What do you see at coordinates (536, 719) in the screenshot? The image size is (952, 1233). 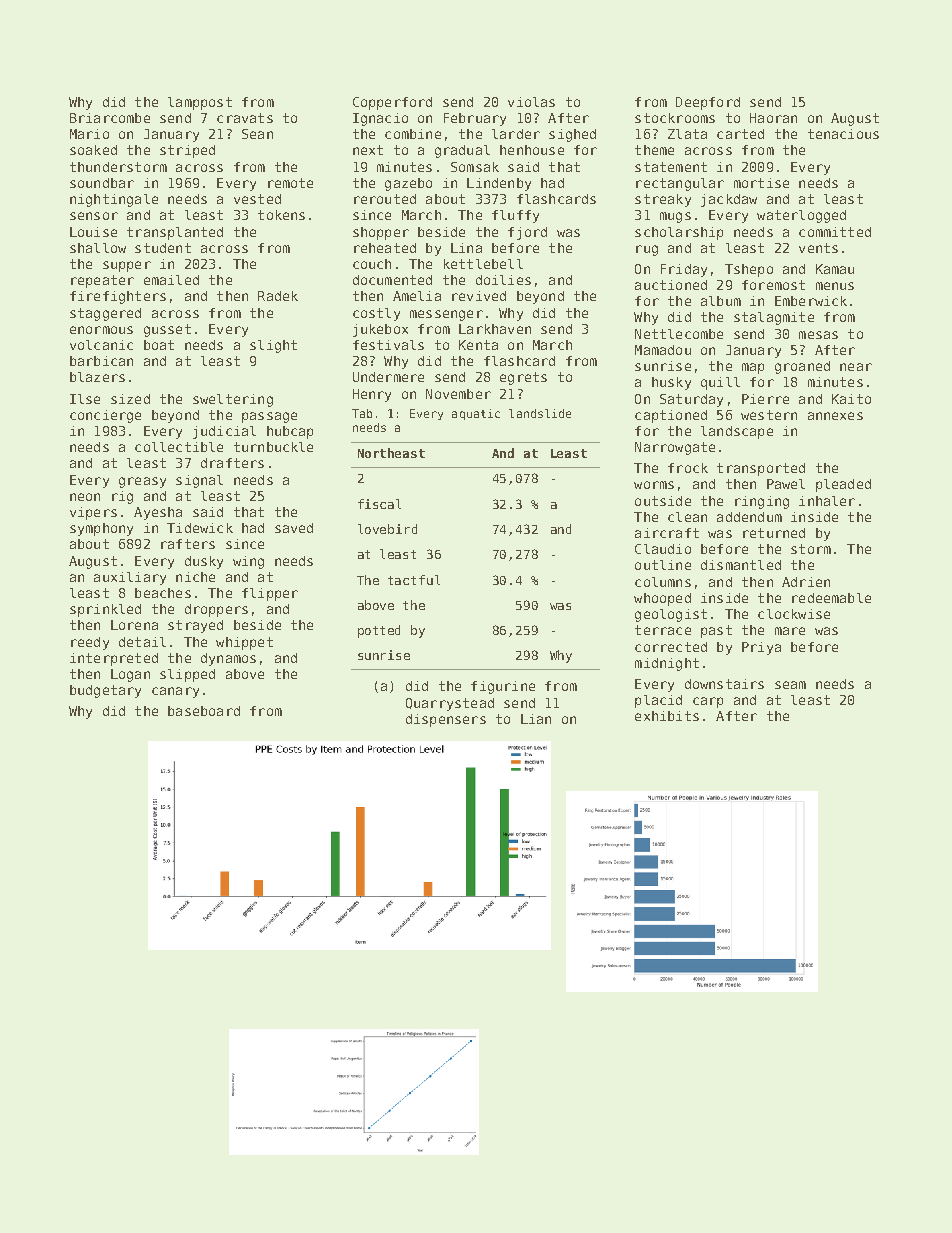 I see `Lian` at bounding box center [536, 719].
